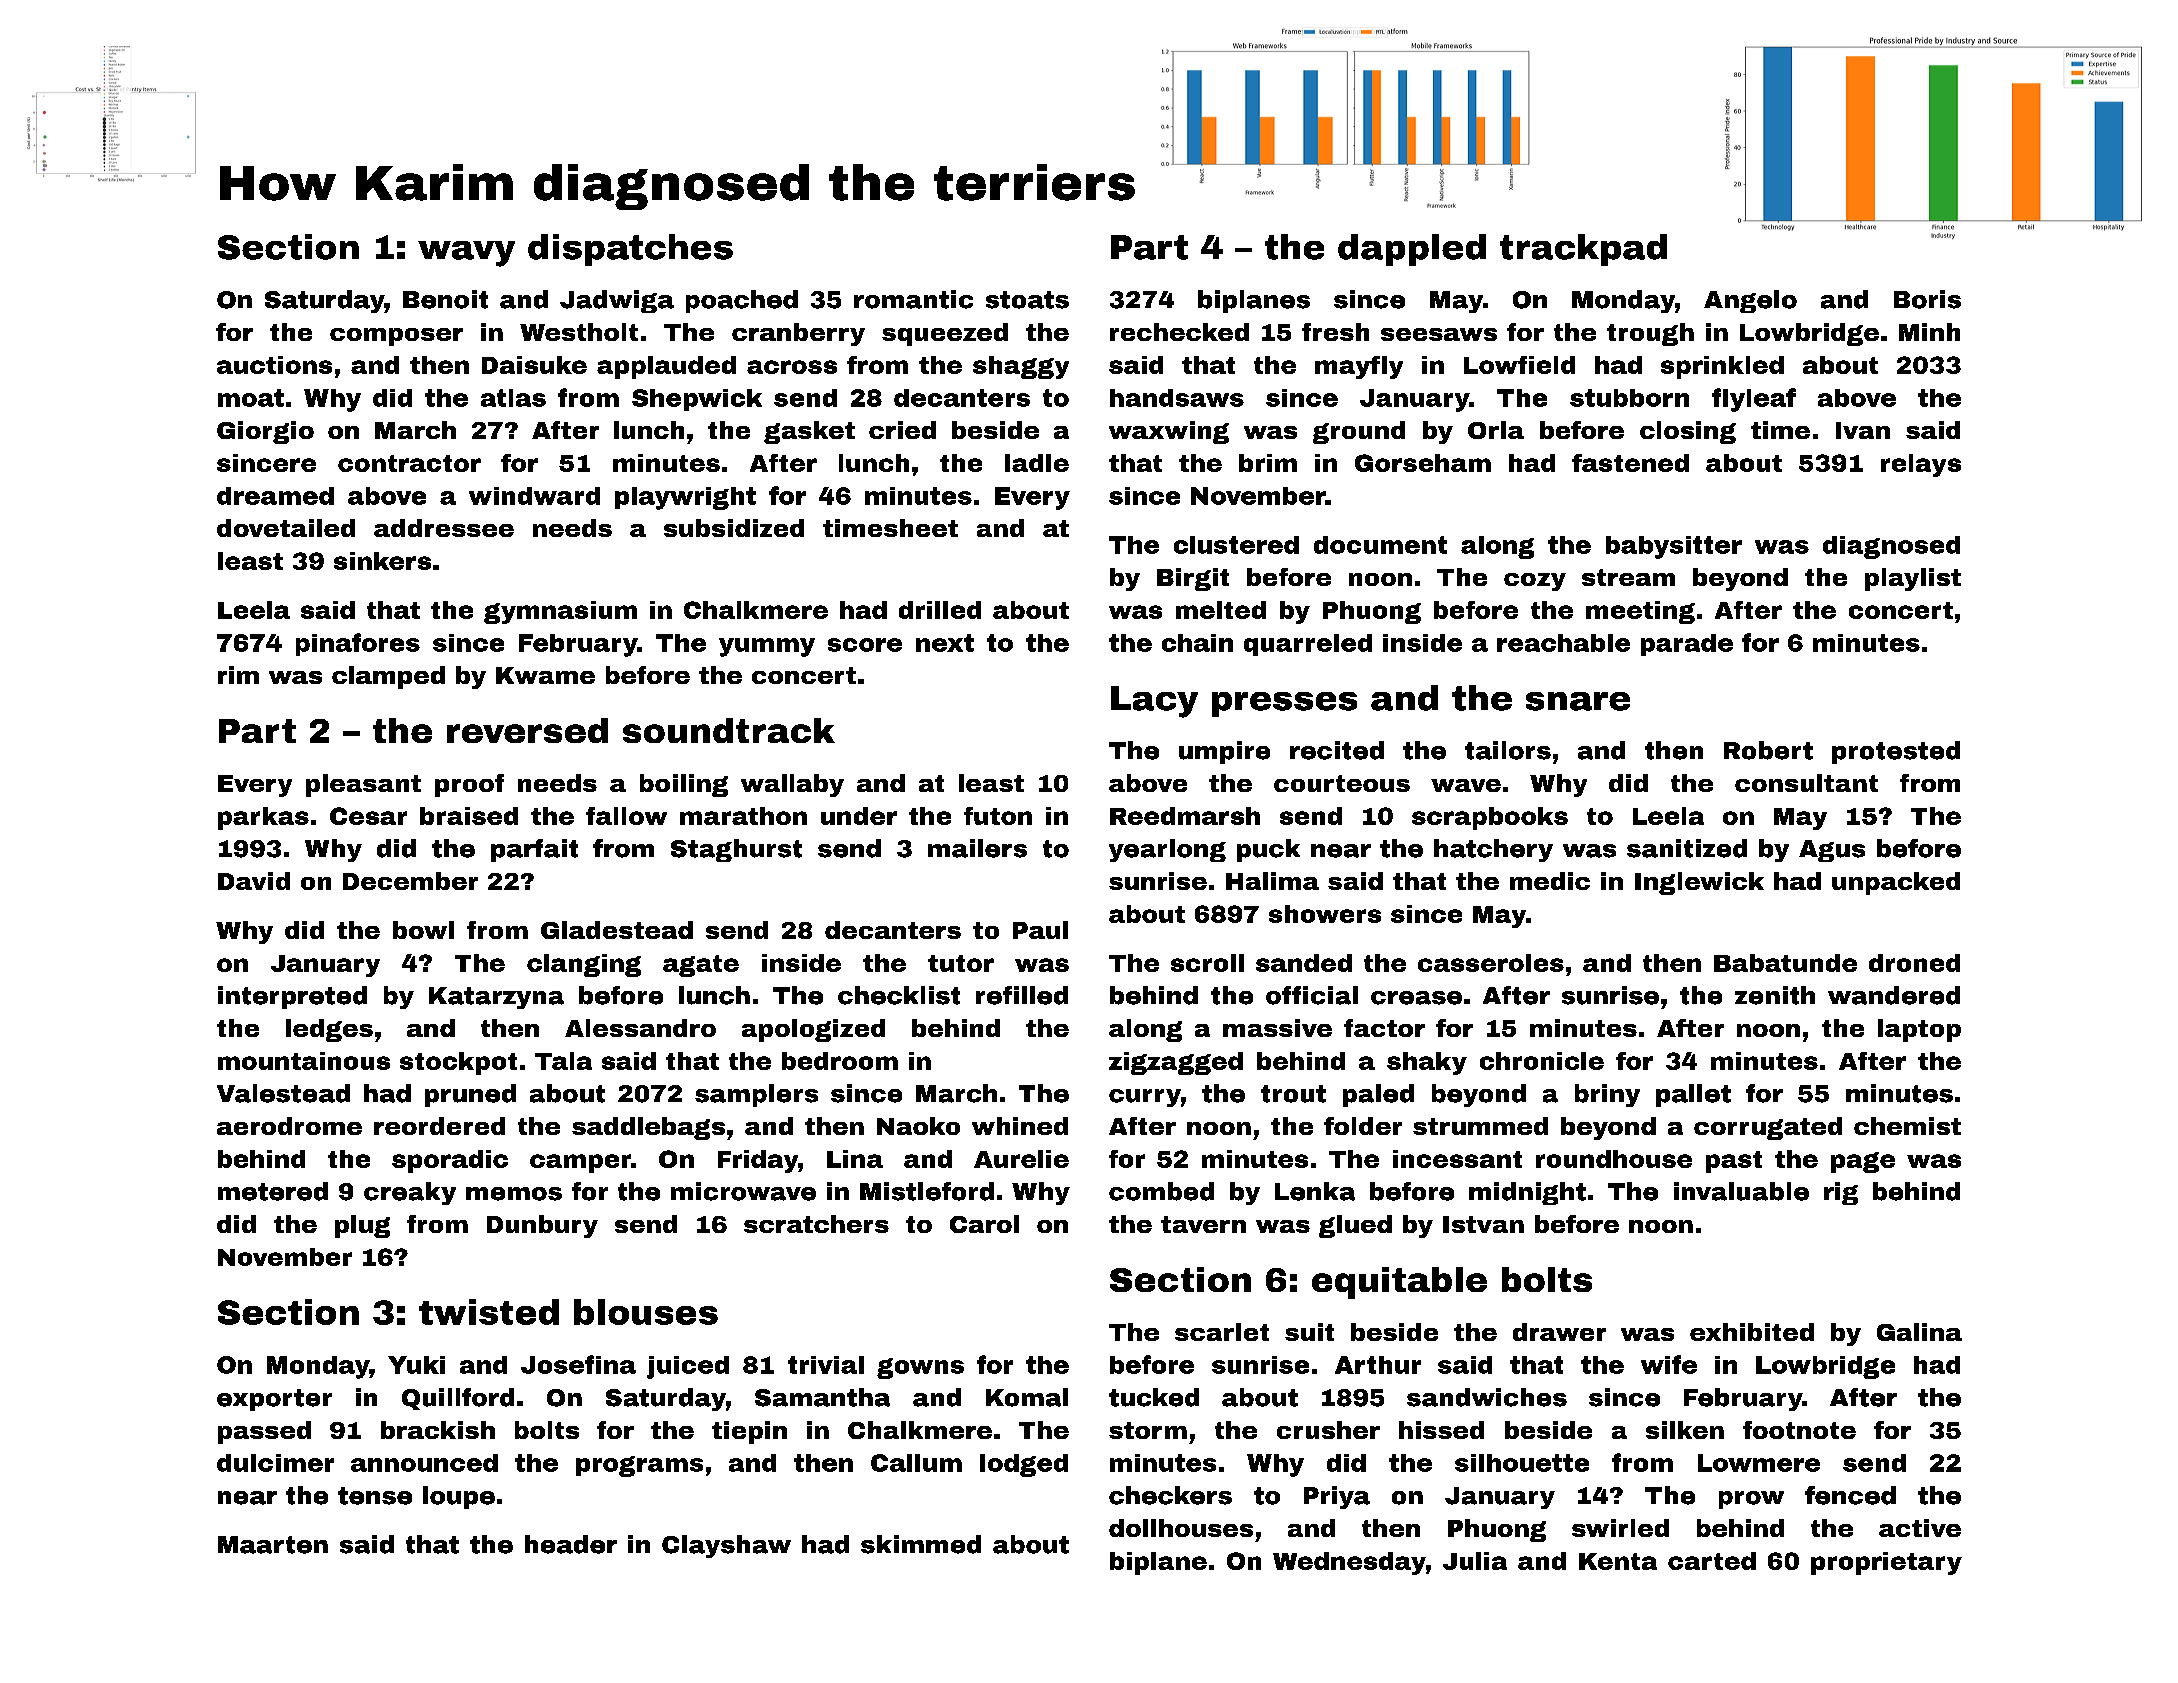  I want to click on subsidized, so click(734, 528).
